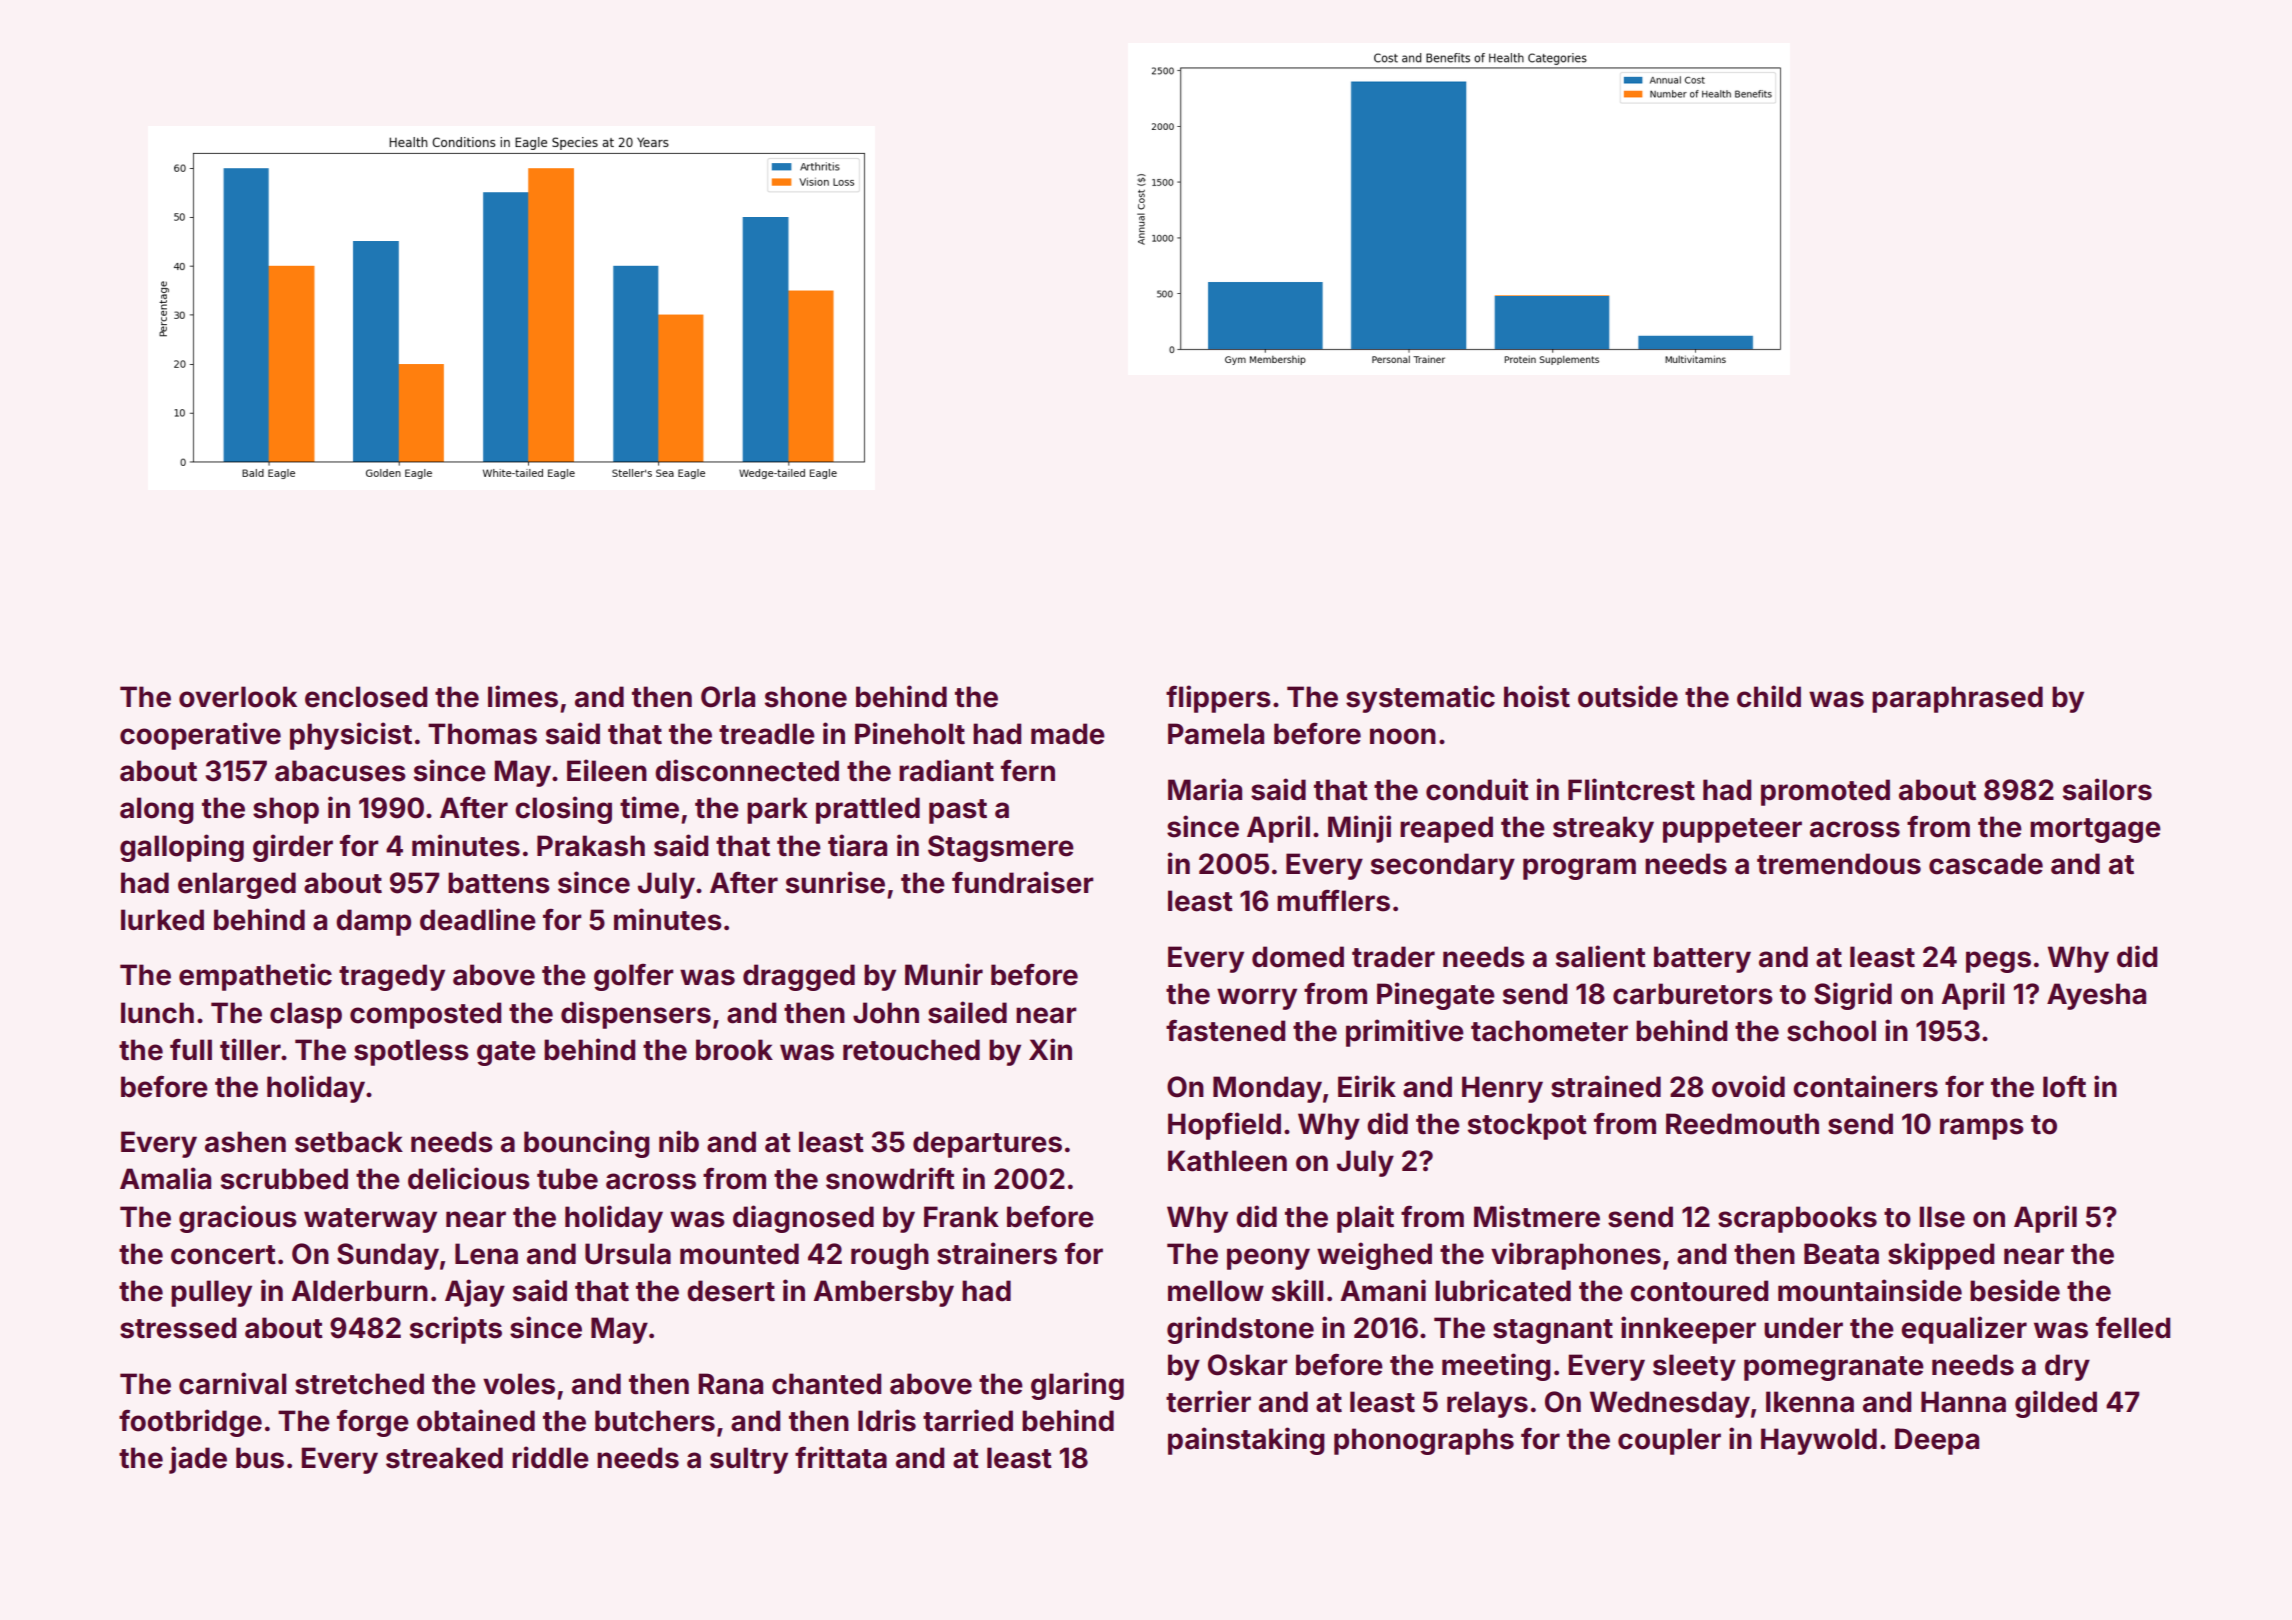  What do you see at coordinates (636, 1015) in the document?
I see `dispensers` at bounding box center [636, 1015].
